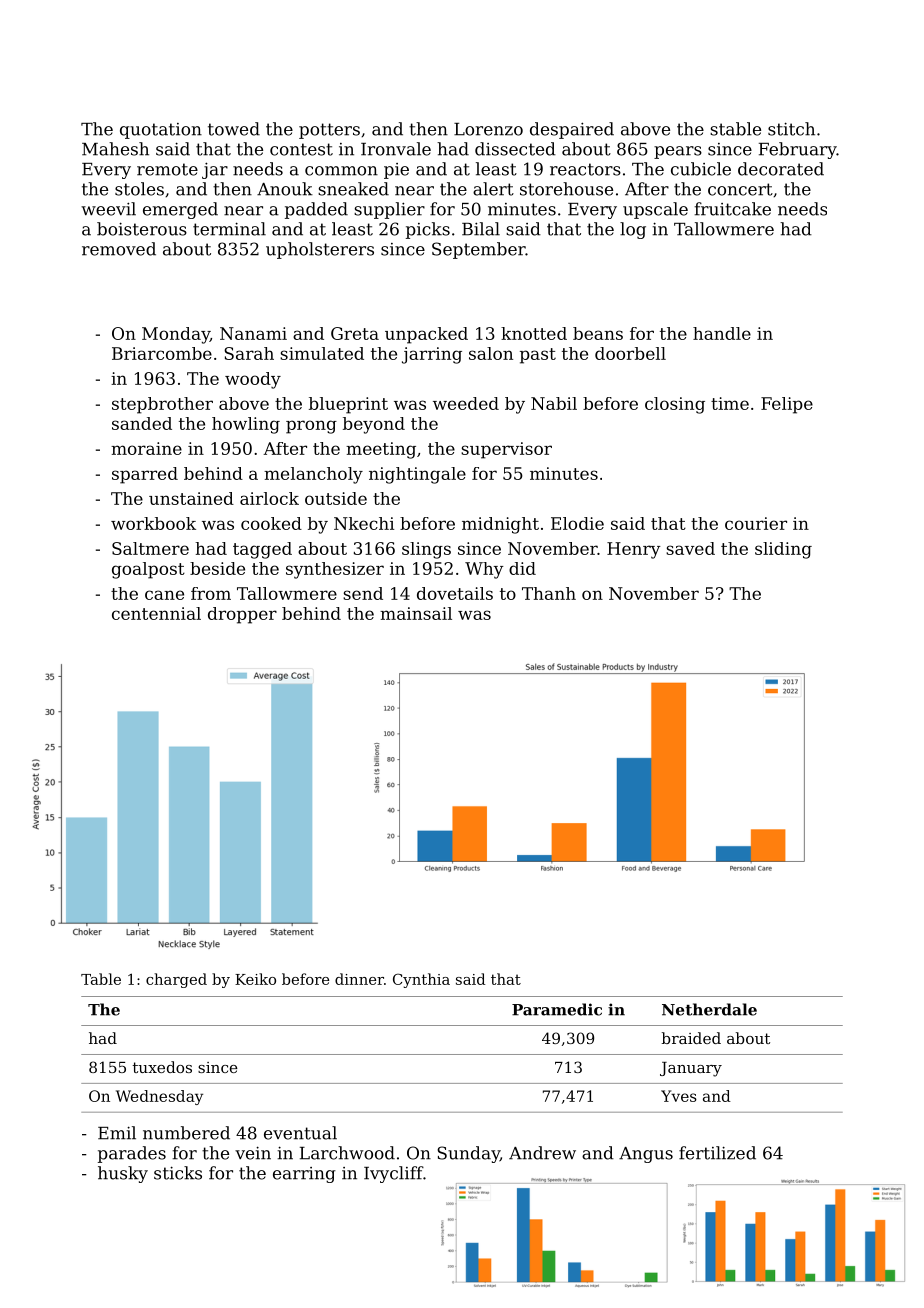  Describe the element at coordinates (145, 475) in the page. I see `sparred` at that location.
